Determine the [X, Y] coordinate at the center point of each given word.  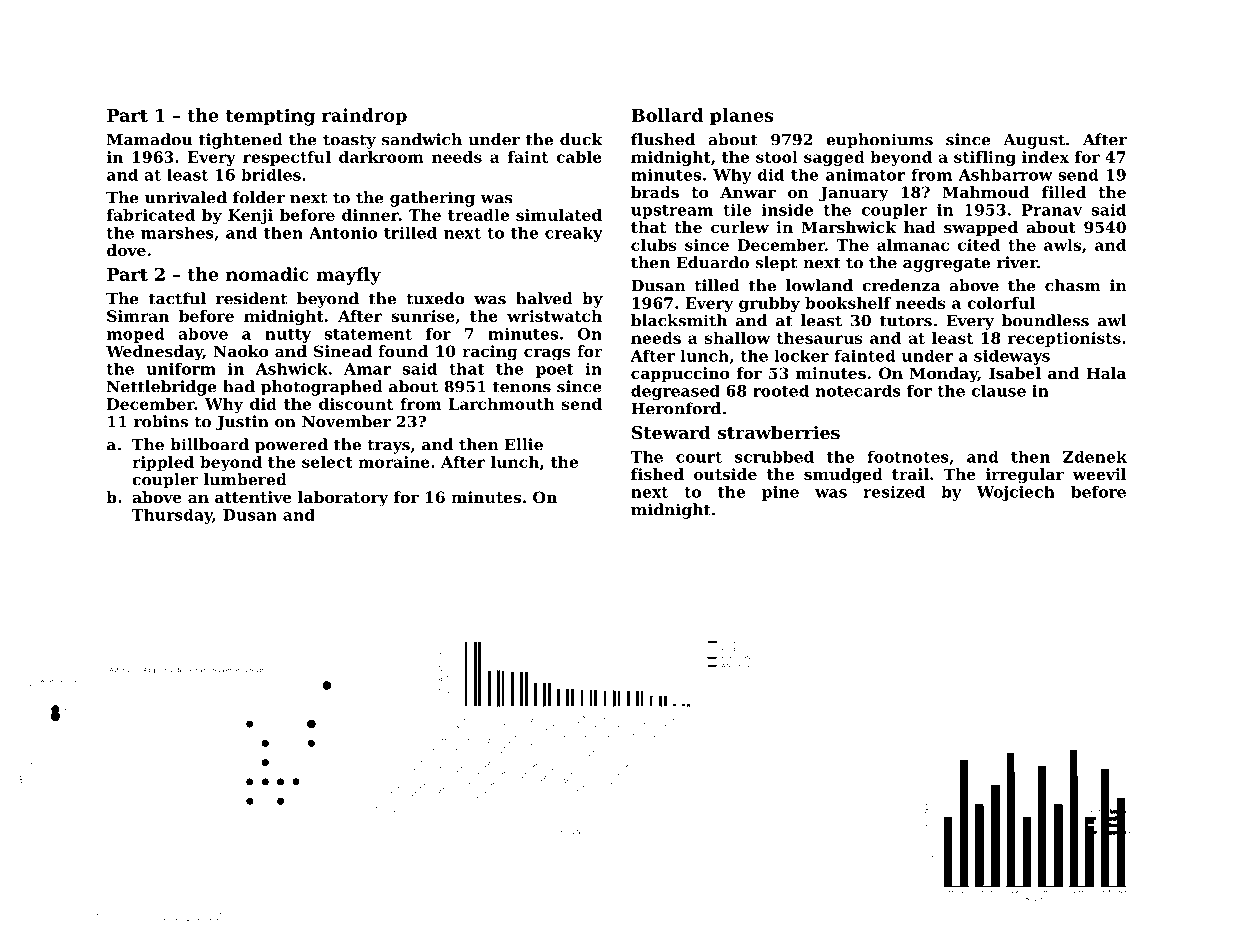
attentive [253, 497]
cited [979, 245]
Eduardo [713, 262]
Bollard [667, 115]
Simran [138, 316]
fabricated [151, 215]
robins [161, 421]
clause [998, 391]
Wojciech [1015, 493]
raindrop [364, 117]
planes [741, 117]
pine [780, 493]
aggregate [946, 264]
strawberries [779, 432]
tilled [717, 285]
